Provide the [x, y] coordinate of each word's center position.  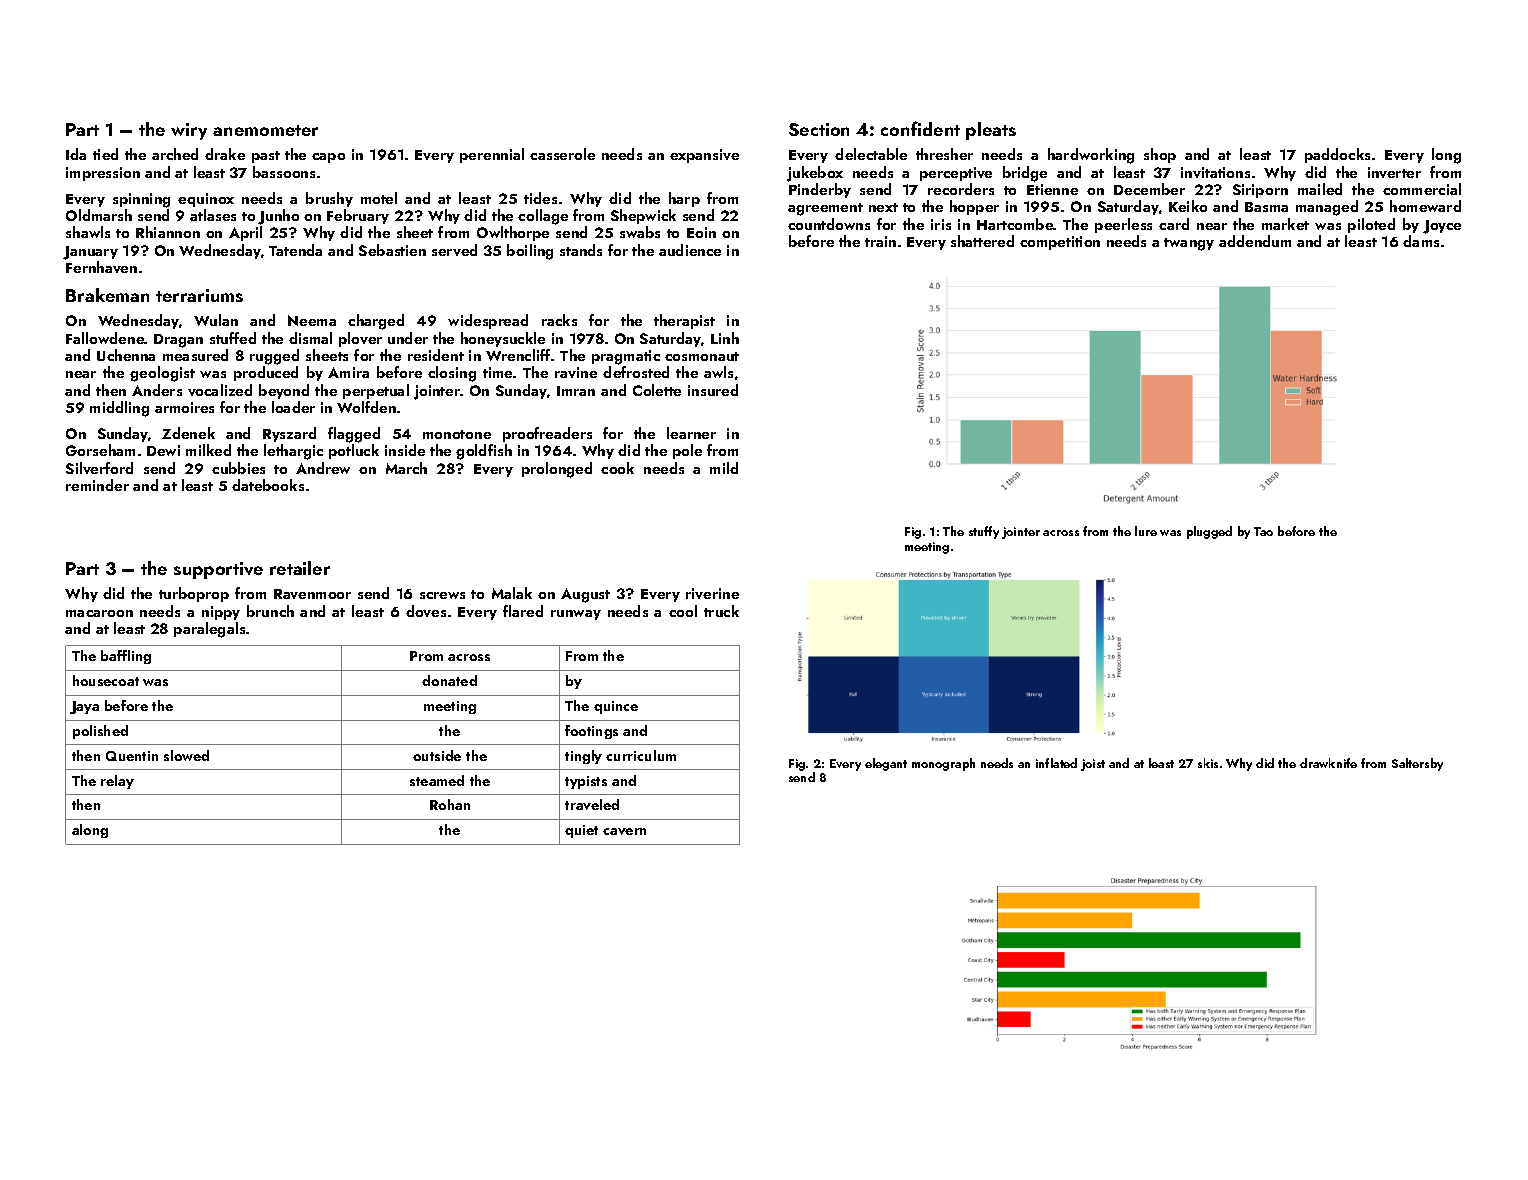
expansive [704, 156]
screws [442, 595]
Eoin [701, 232]
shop [1160, 155]
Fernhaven [101, 267]
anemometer [265, 130]
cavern [624, 831]
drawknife [1328, 763]
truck [721, 611]
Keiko [1188, 206]
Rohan [450, 804]
